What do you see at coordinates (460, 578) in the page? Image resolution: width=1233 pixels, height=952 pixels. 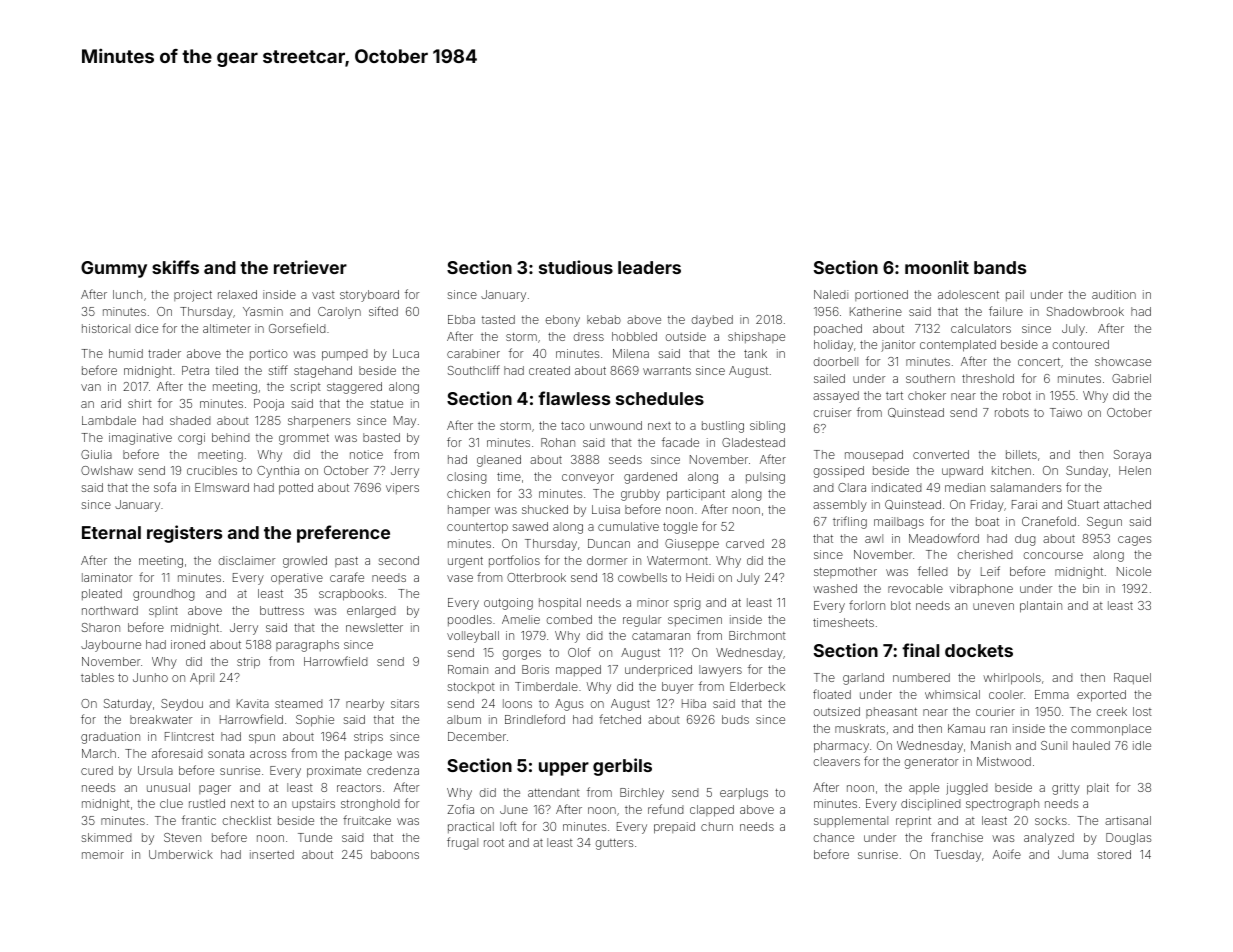 I see `vase` at bounding box center [460, 578].
